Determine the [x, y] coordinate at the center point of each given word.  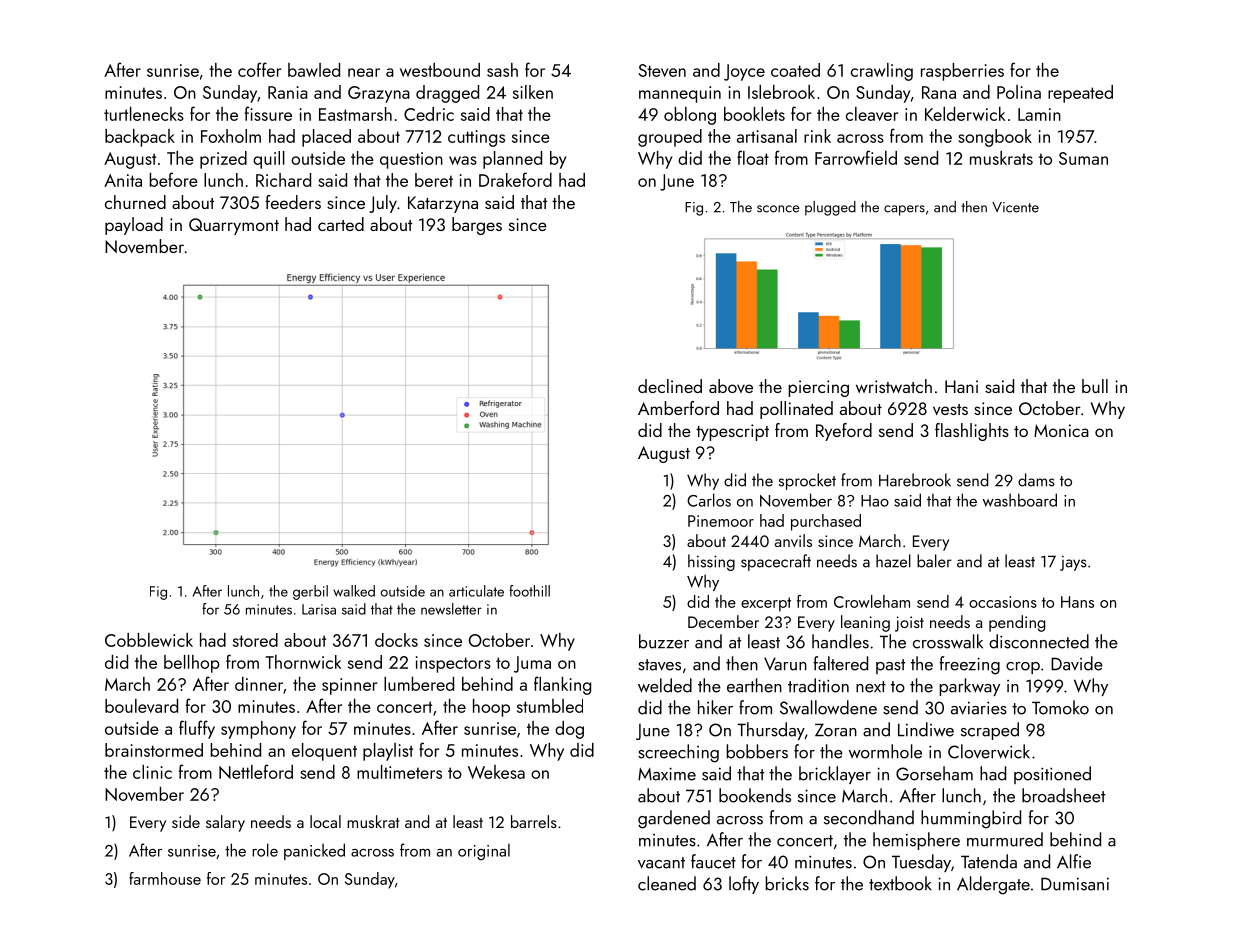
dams [1036, 480]
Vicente [1015, 207]
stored [255, 640]
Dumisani [1075, 884]
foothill [529, 591]
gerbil [310, 592]
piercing [818, 388]
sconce [778, 209]
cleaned [667, 883]
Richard [283, 180]
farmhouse [165, 878]
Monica [1061, 430]
